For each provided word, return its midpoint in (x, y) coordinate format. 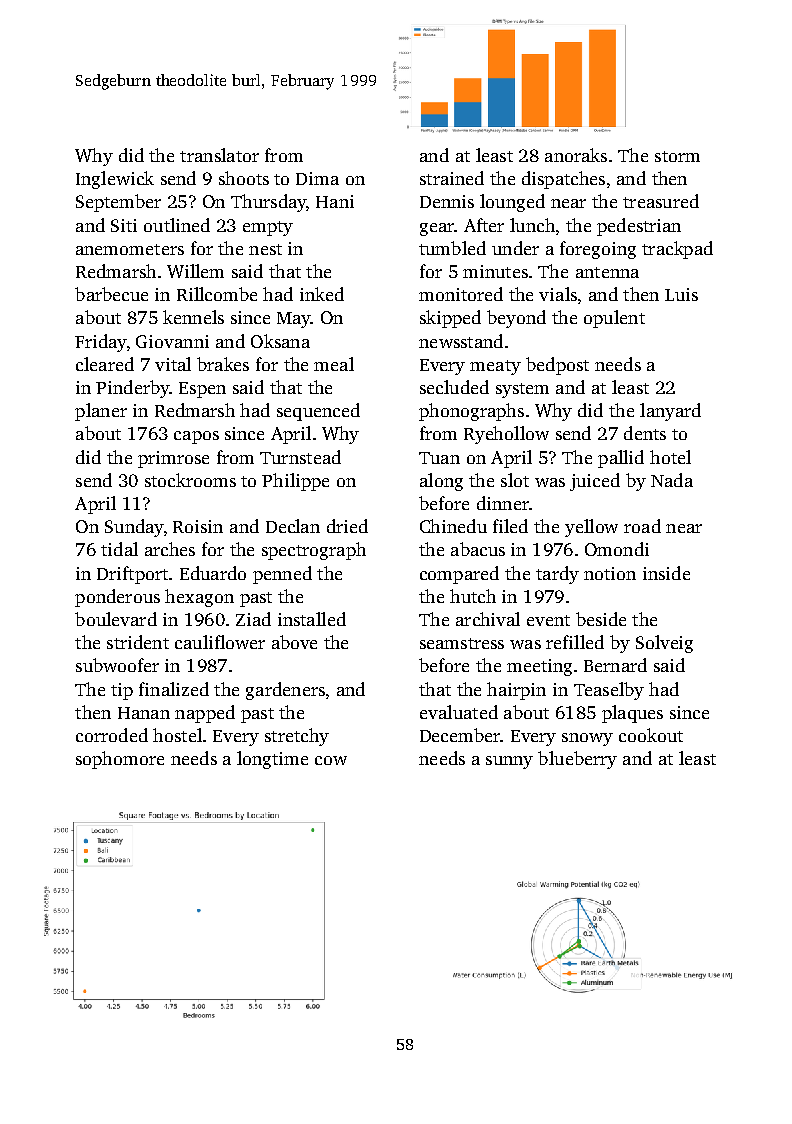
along (441, 482)
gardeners (285, 691)
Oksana (280, 341)
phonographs (471, 412)
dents (645, 433)
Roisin (198, 526)
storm (677, 156)
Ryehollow (506, 435)
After (484, 225)
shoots (244, 178)
